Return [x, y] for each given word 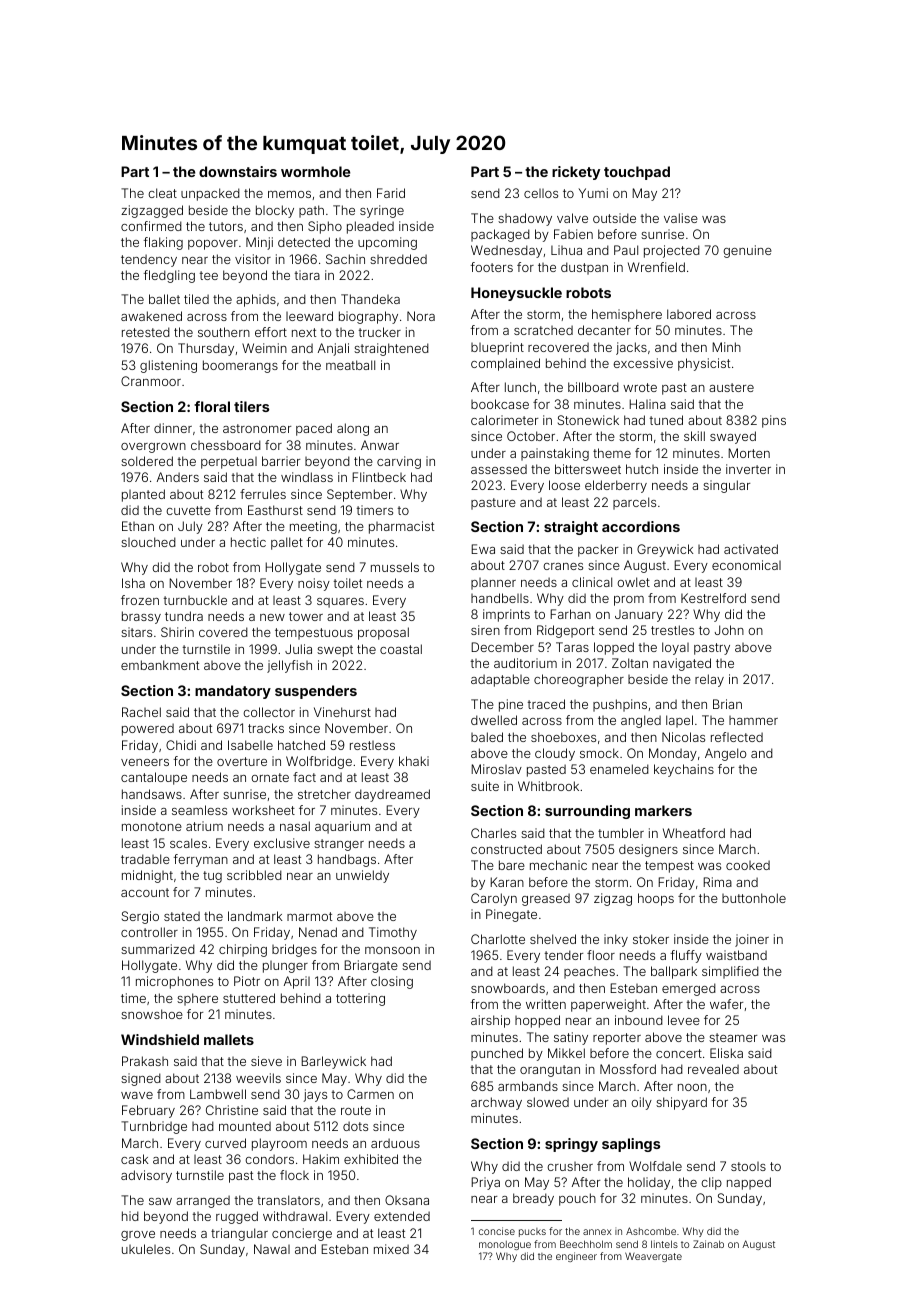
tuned [666, 420]
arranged [203, 1201]
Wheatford [694, 833]
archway [496, 1103]
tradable [145, 859]
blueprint [497, 348]
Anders [178, 477]
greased [546, 899]
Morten [749, 453]
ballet [164, 299]
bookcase [500, 404]
